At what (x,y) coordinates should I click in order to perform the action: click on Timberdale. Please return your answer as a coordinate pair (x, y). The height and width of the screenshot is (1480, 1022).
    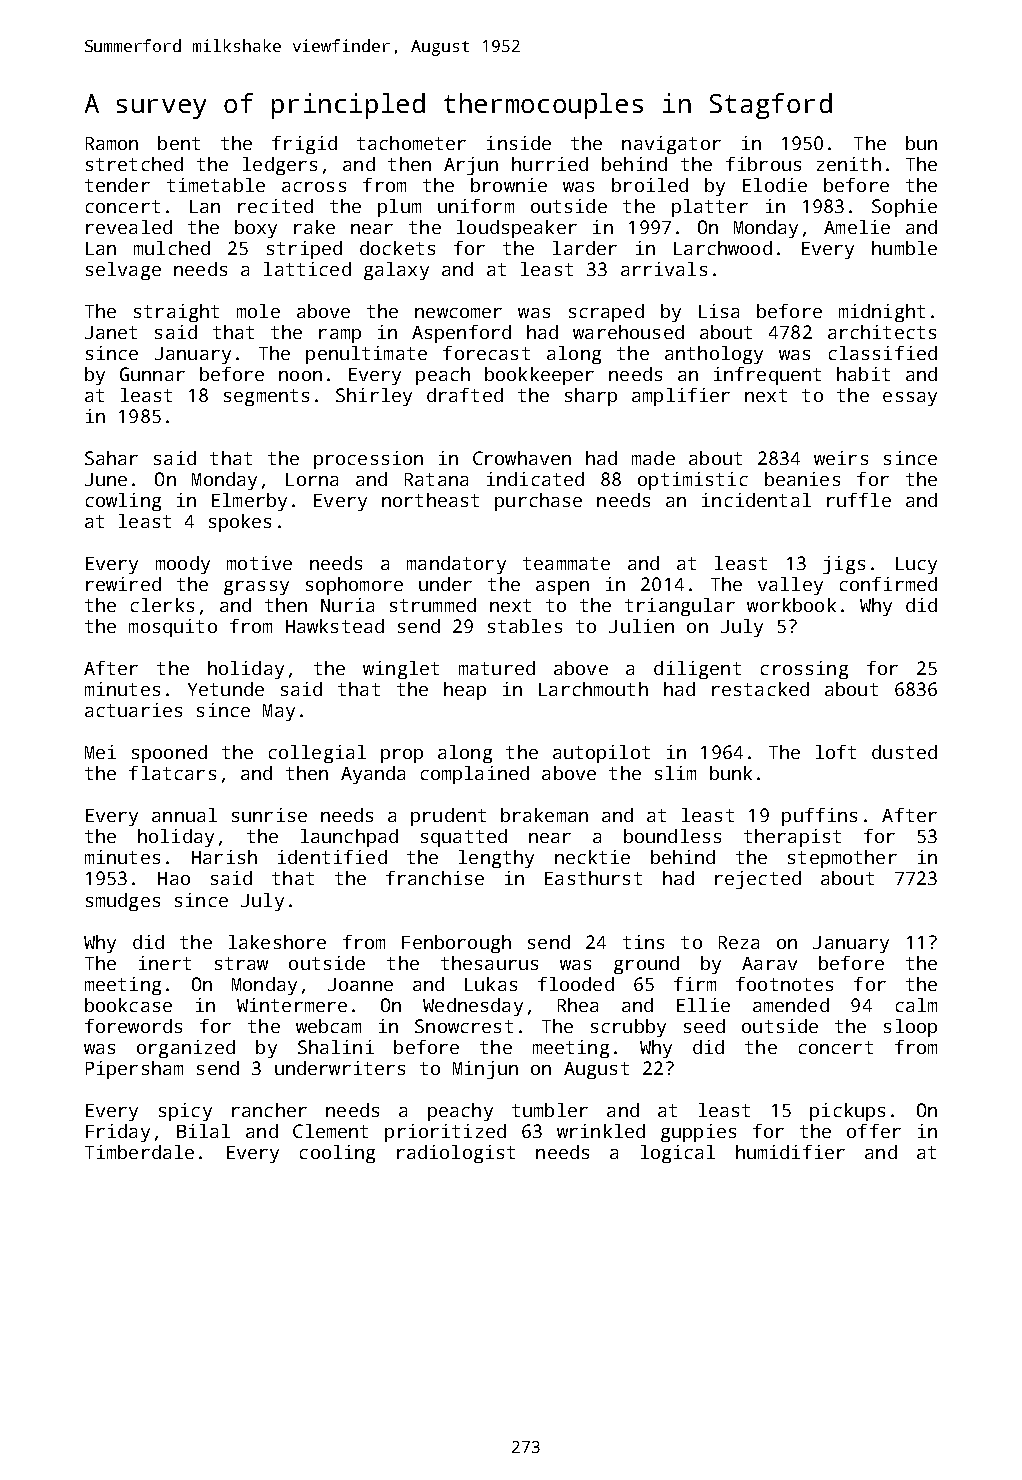
    Looking at the image, I should click on (139, 1152).
